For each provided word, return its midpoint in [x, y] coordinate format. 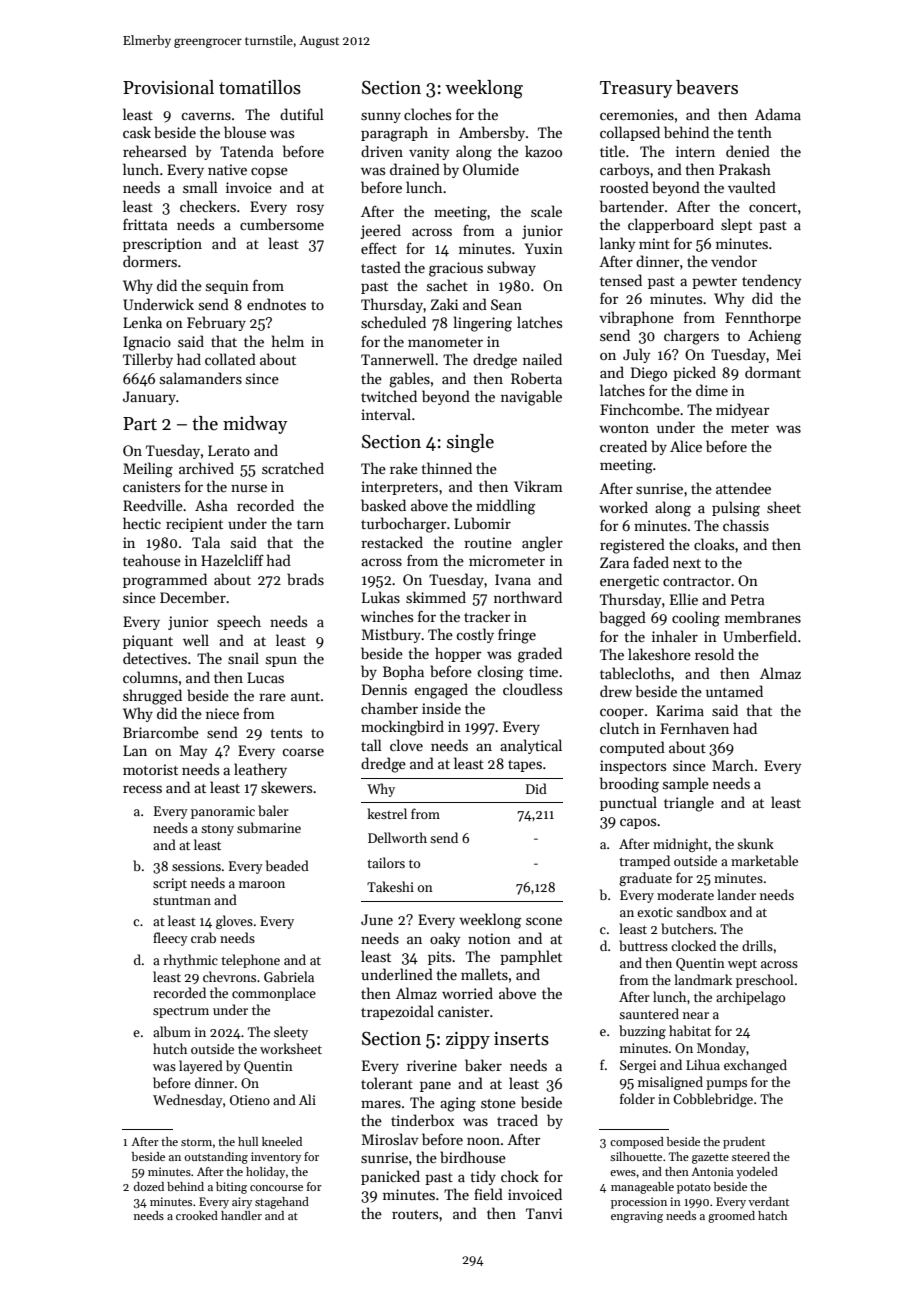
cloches [427, 114]
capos [638, 823]
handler [241, 1215]
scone [544, 921]
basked [383, 505]
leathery [260, 770]
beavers [707, 87]
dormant [773, 372]
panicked [390, 1177]
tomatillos [260, 87]
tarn [310, 524]
